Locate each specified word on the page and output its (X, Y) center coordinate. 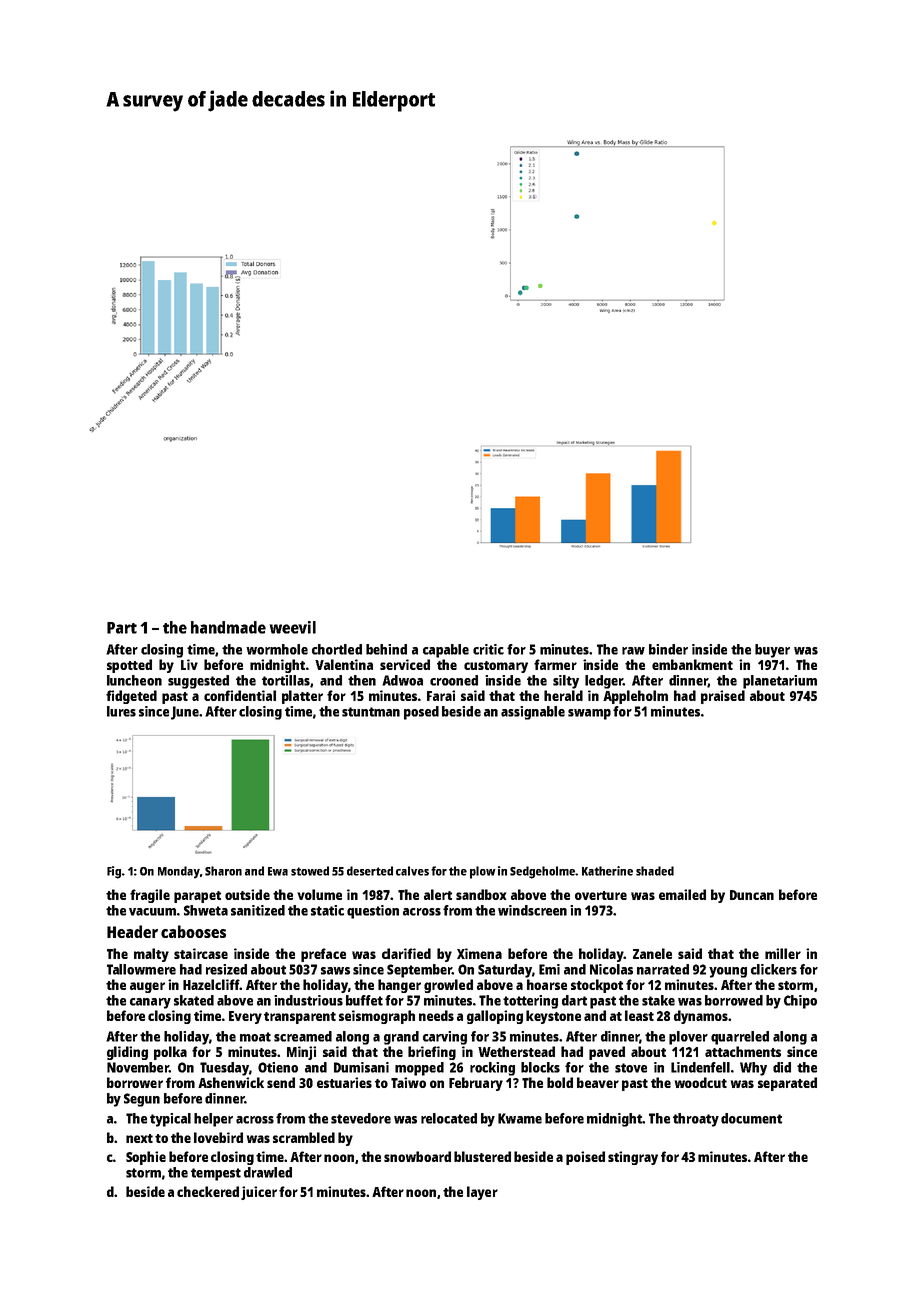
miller (783, 953)
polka (170, 1053)
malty (151, 955)
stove (631, 1068)
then (362, 680)
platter (302, 697)
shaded (655, 871)
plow (482, 872)
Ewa (278, 871)
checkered (208, 1191)
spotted (129, 666)
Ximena (479, 953)
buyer (772, 651)
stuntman (371, 712)
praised (723, 697)
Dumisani (361, 1067)
